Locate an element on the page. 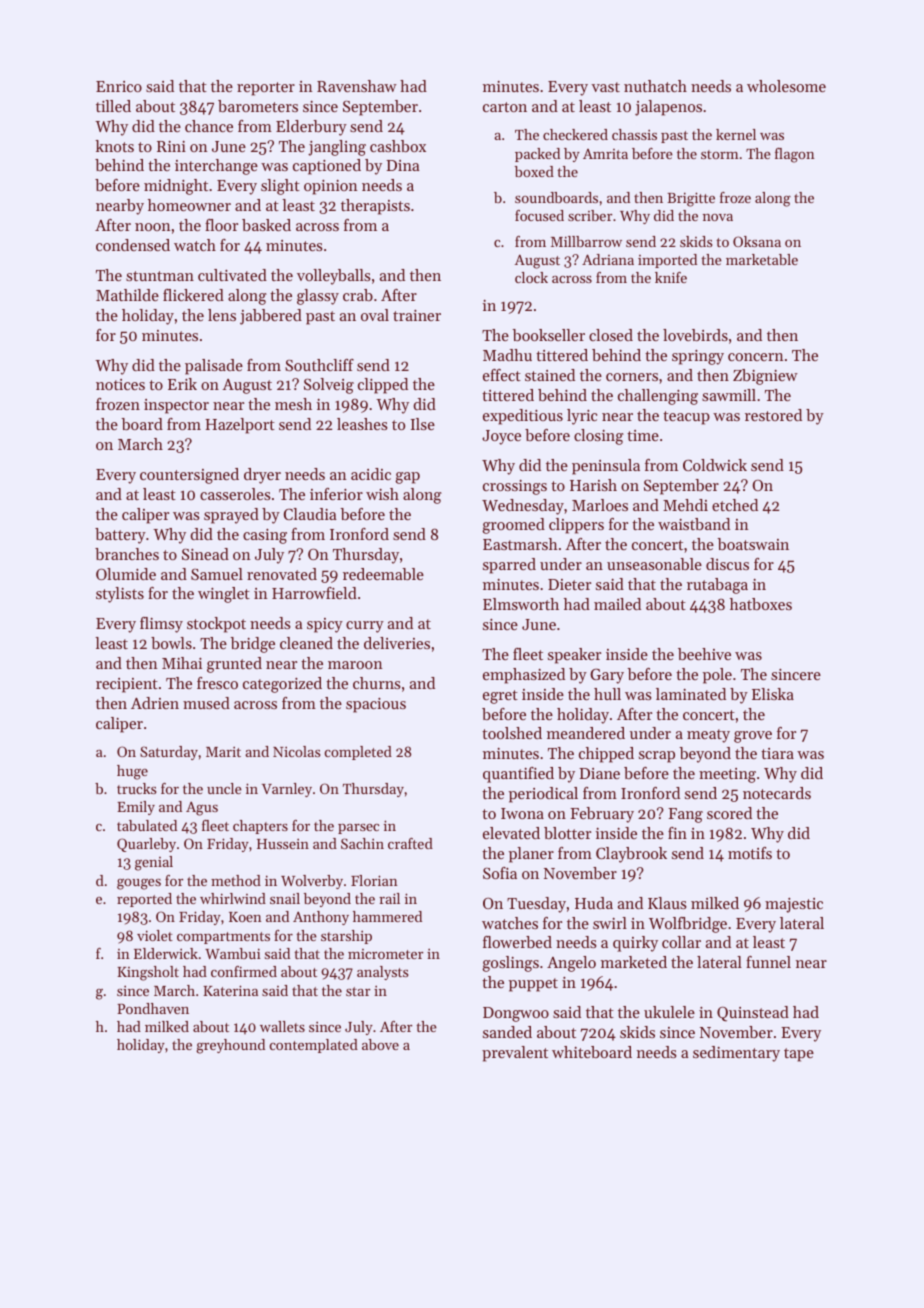 The image size is (924, 1308). Ravenshaw is located at coordinates (357, 86).
